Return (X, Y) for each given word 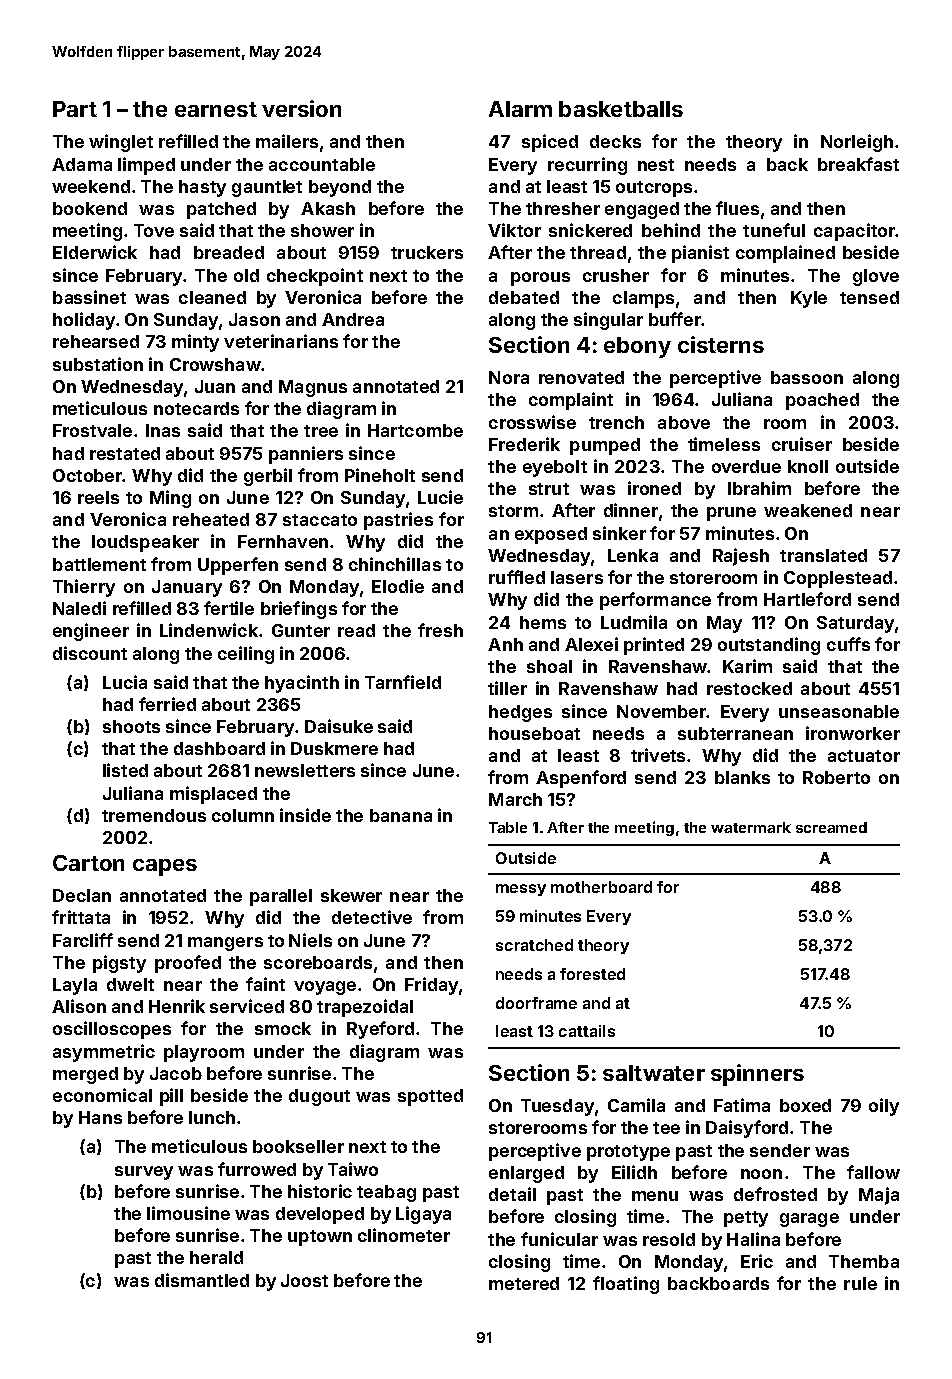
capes (165, 867)
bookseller (298, 1146)
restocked (749, 688)
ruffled (517, 577)
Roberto (836, 777)
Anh (505, 644)
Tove (154, 230)
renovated (581, 377)
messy (521, 890)
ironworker (853, 733)
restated (125, 453)
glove (876, 277)
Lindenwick (209, 630)
